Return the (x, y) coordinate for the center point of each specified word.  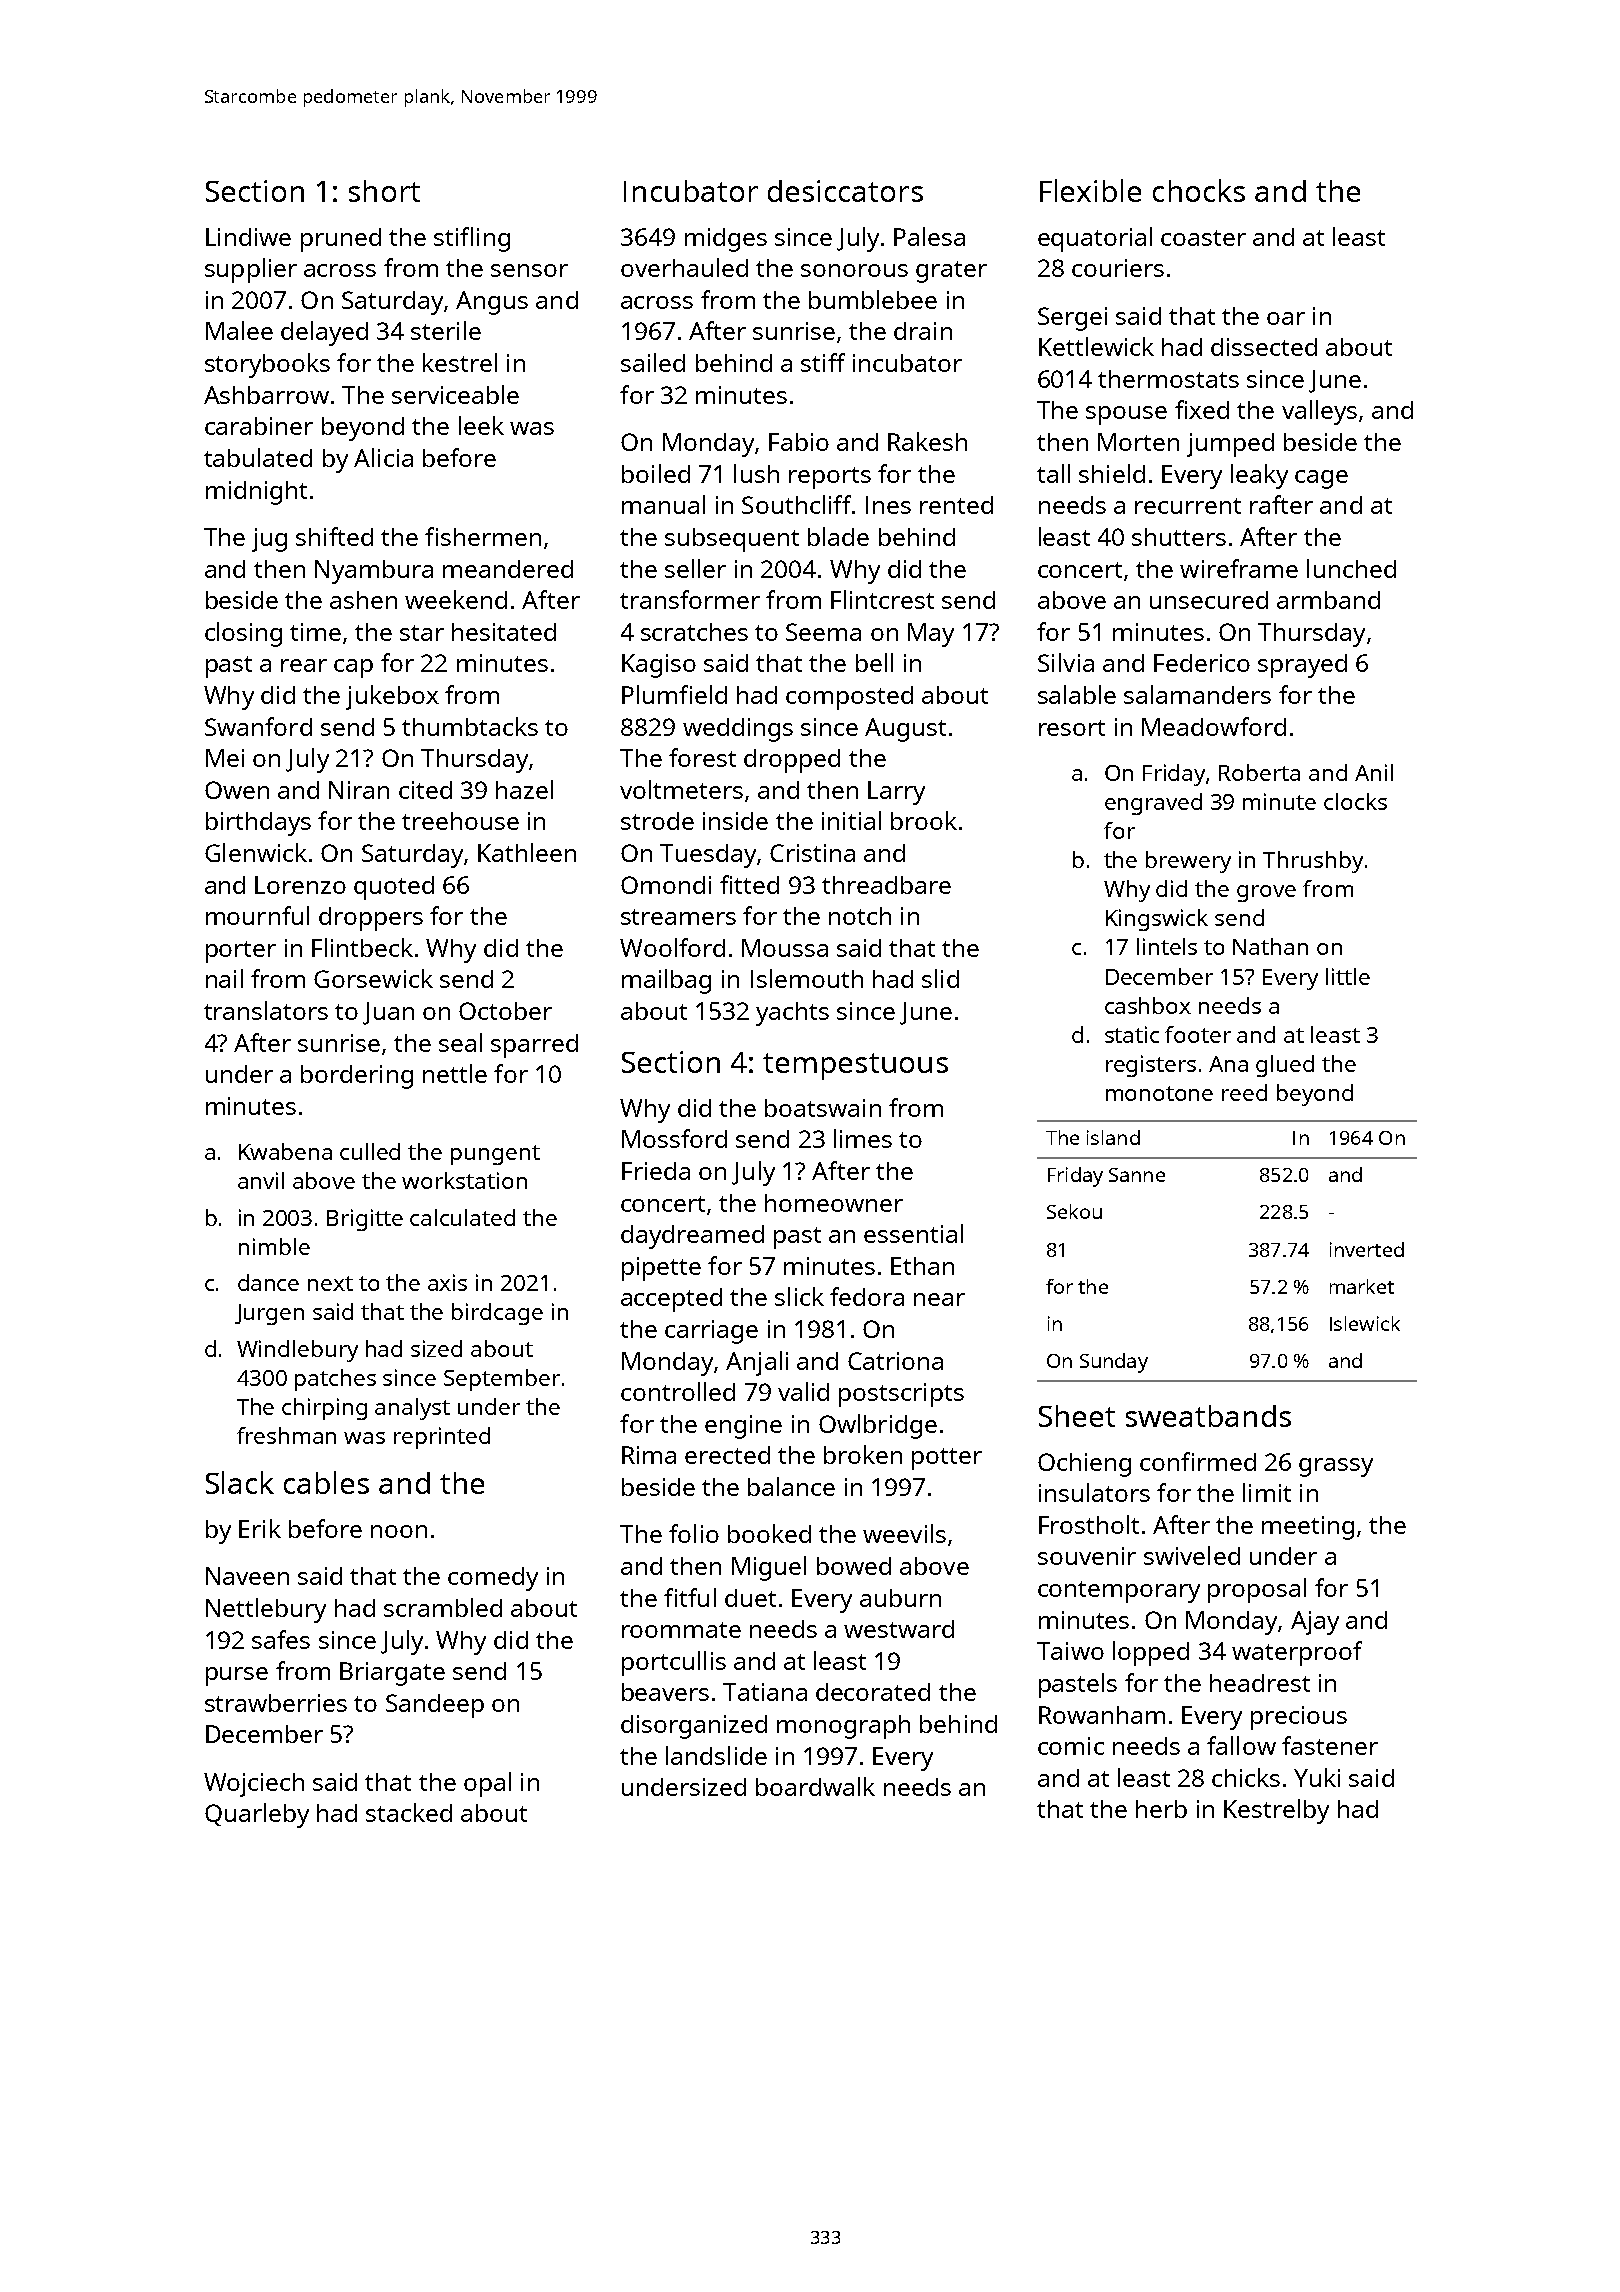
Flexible (1090, 190)
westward (899, 1629)
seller (695, 568)
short (384, 191)
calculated (462, 1217)
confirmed (1198, 1461)
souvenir (1087, 1556)
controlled (678, 1391)
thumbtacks (470, 726)
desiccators (845, 191)
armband (1328, 600)
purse (237, 1676)
